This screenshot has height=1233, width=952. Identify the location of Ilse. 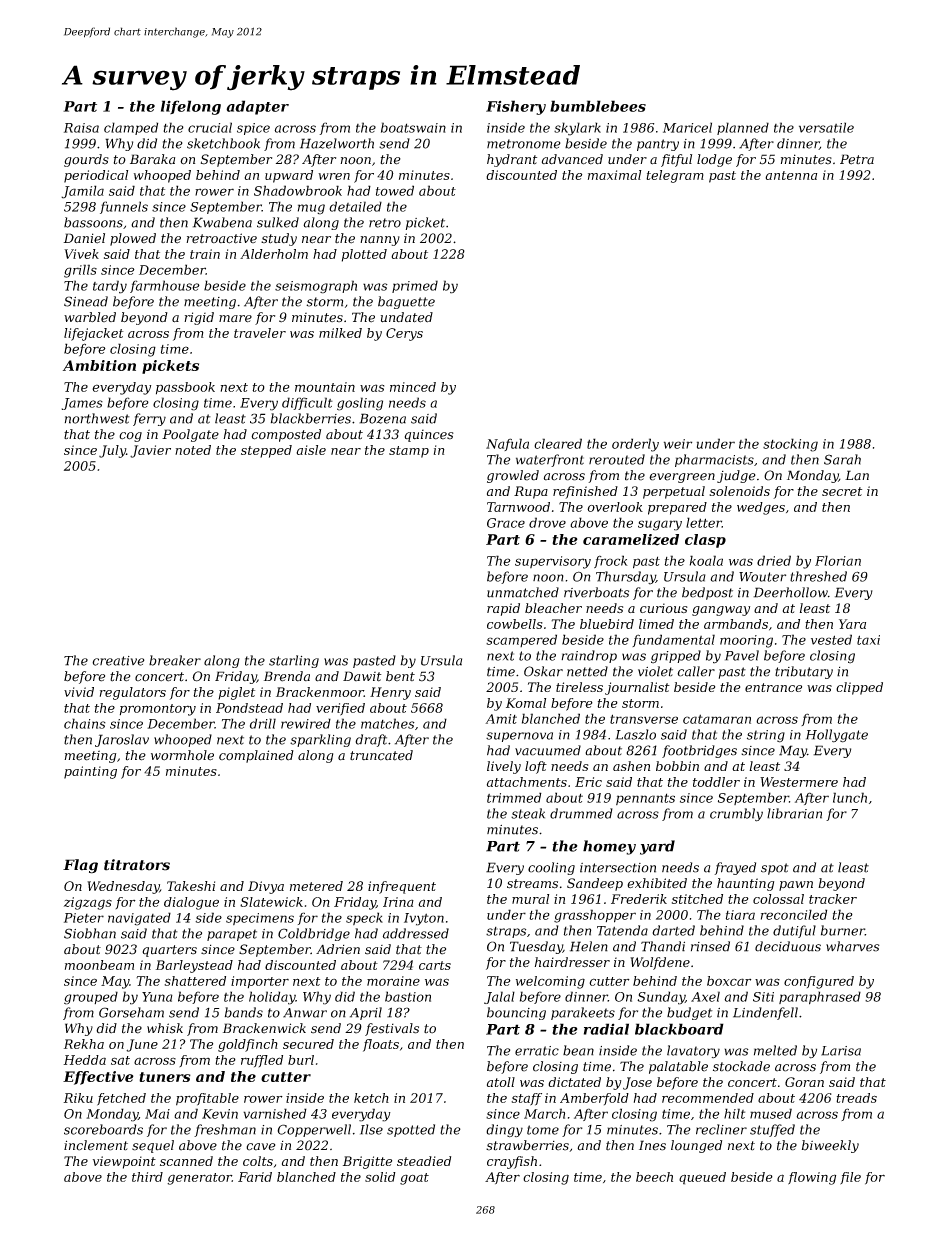
(371, 1129).
